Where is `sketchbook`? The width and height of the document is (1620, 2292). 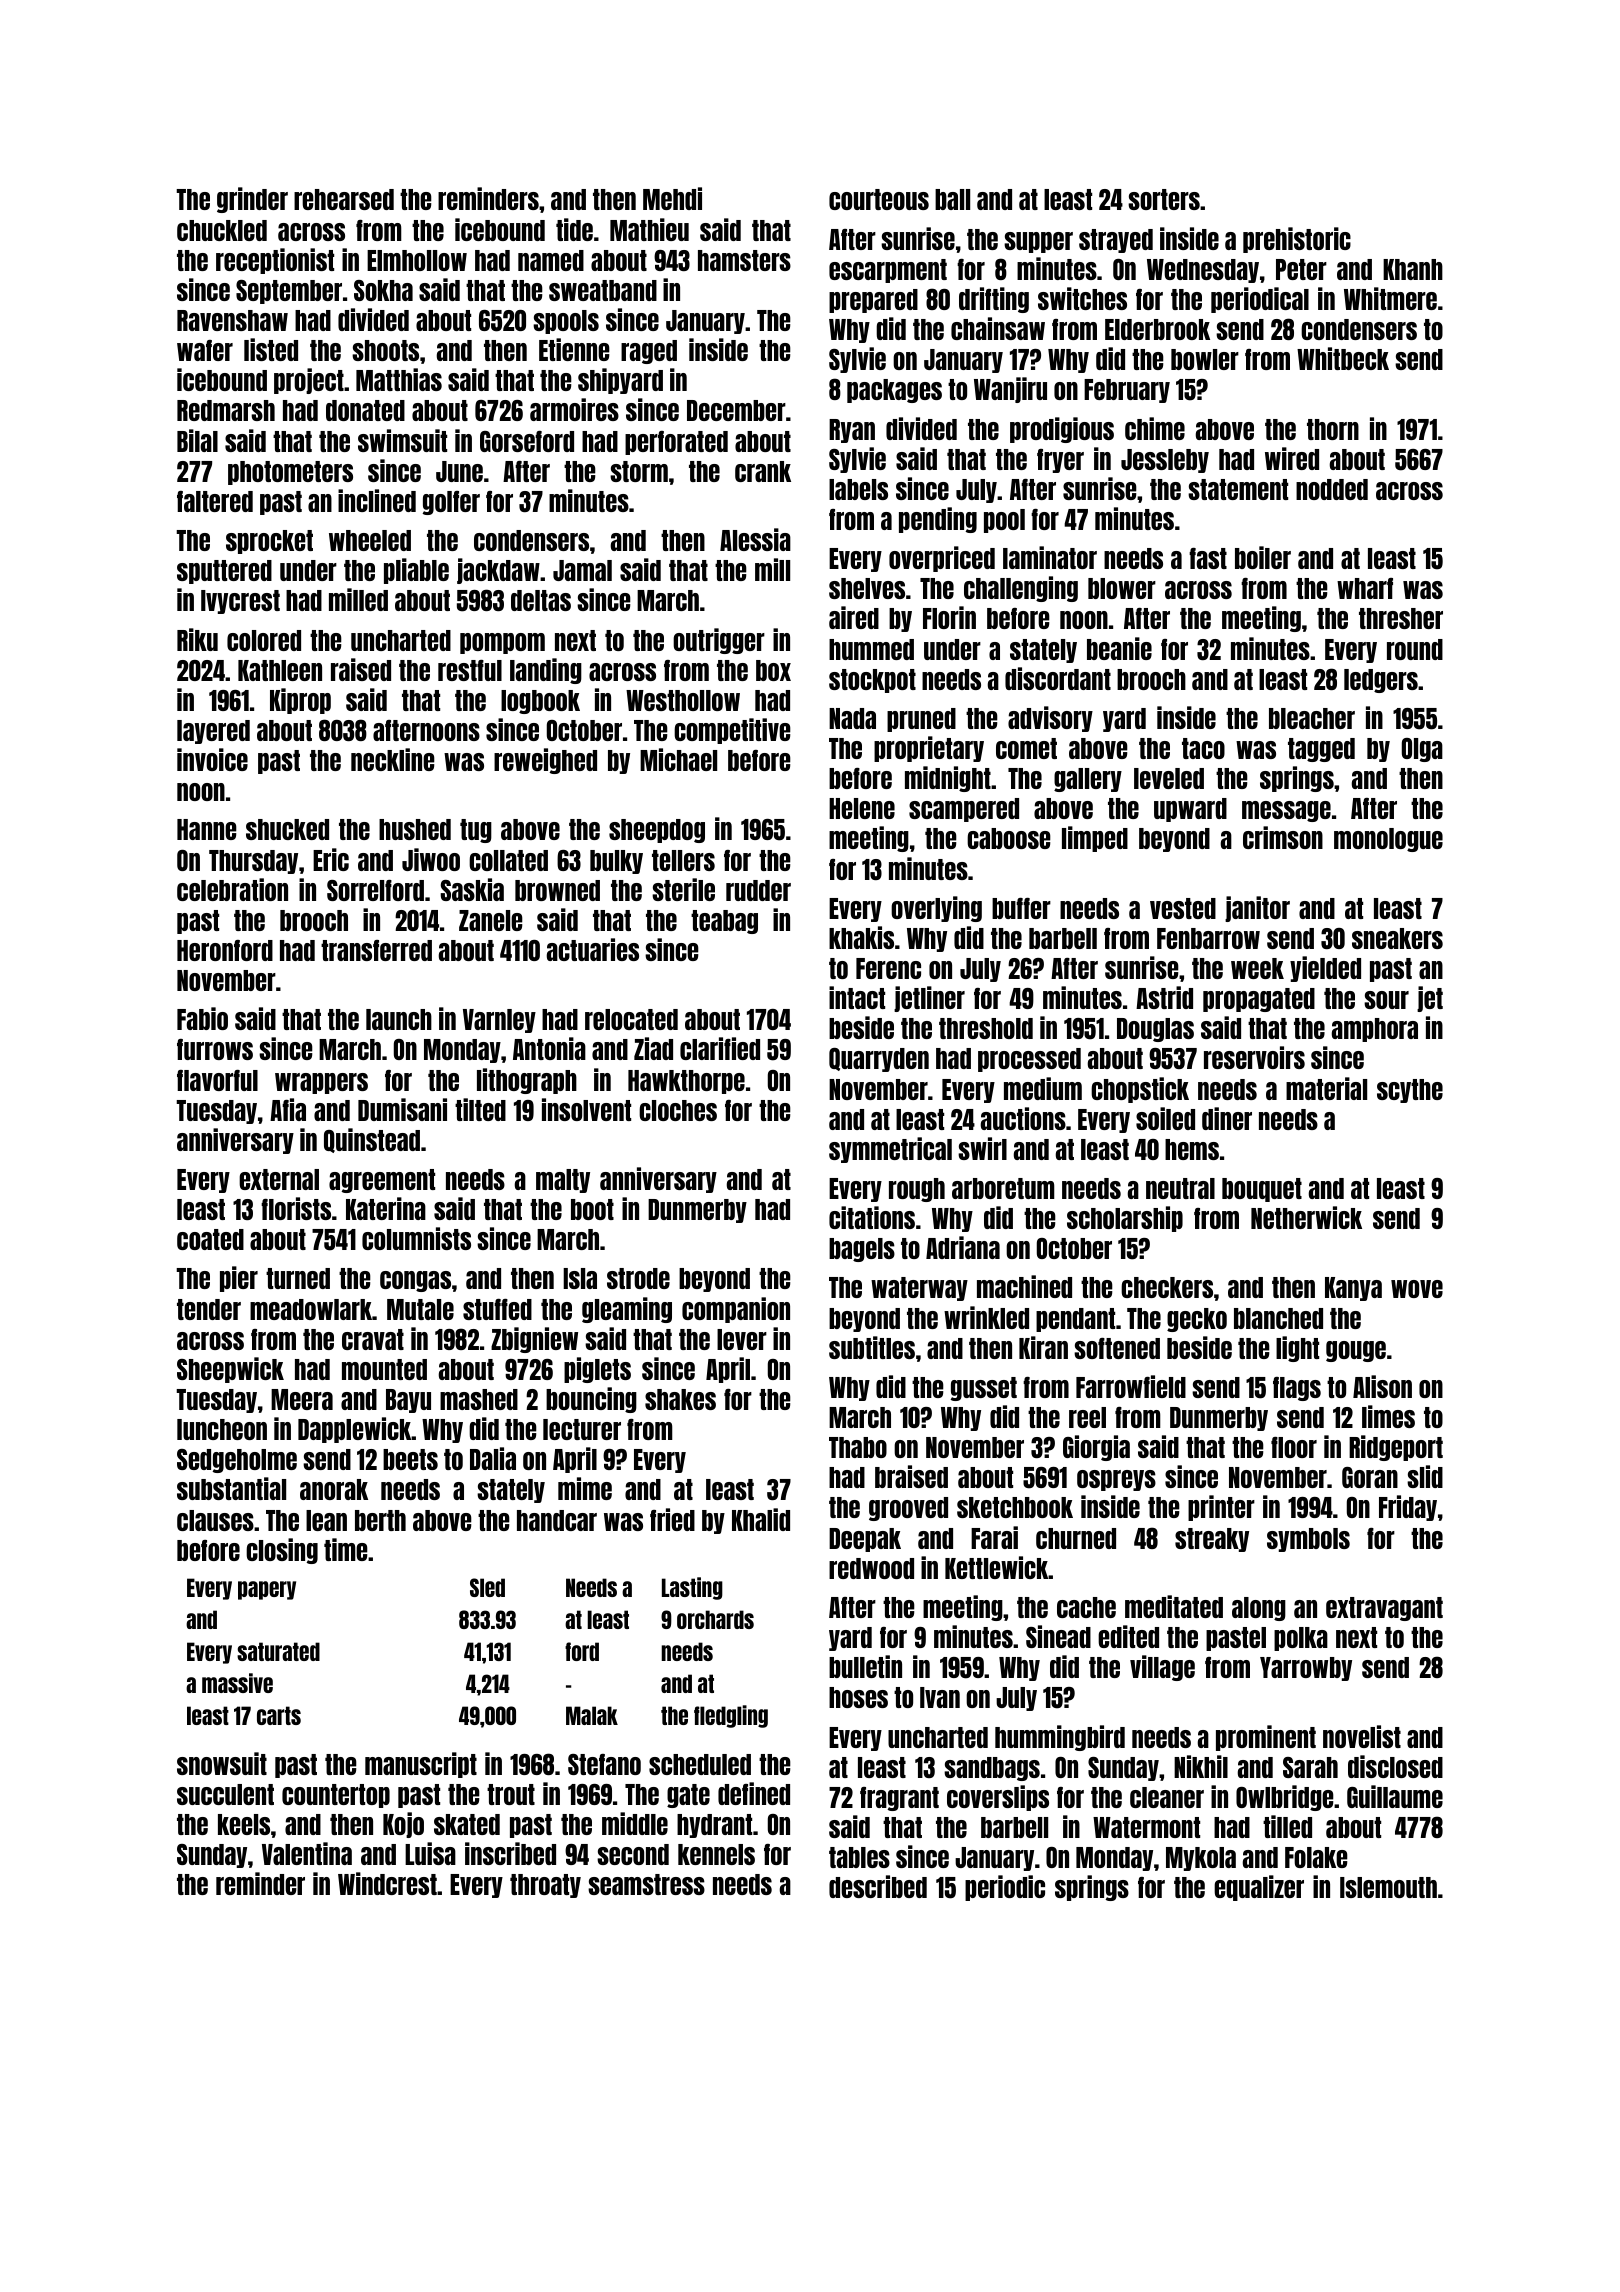
sketchbook is located at coordinates (1015, 1507).
